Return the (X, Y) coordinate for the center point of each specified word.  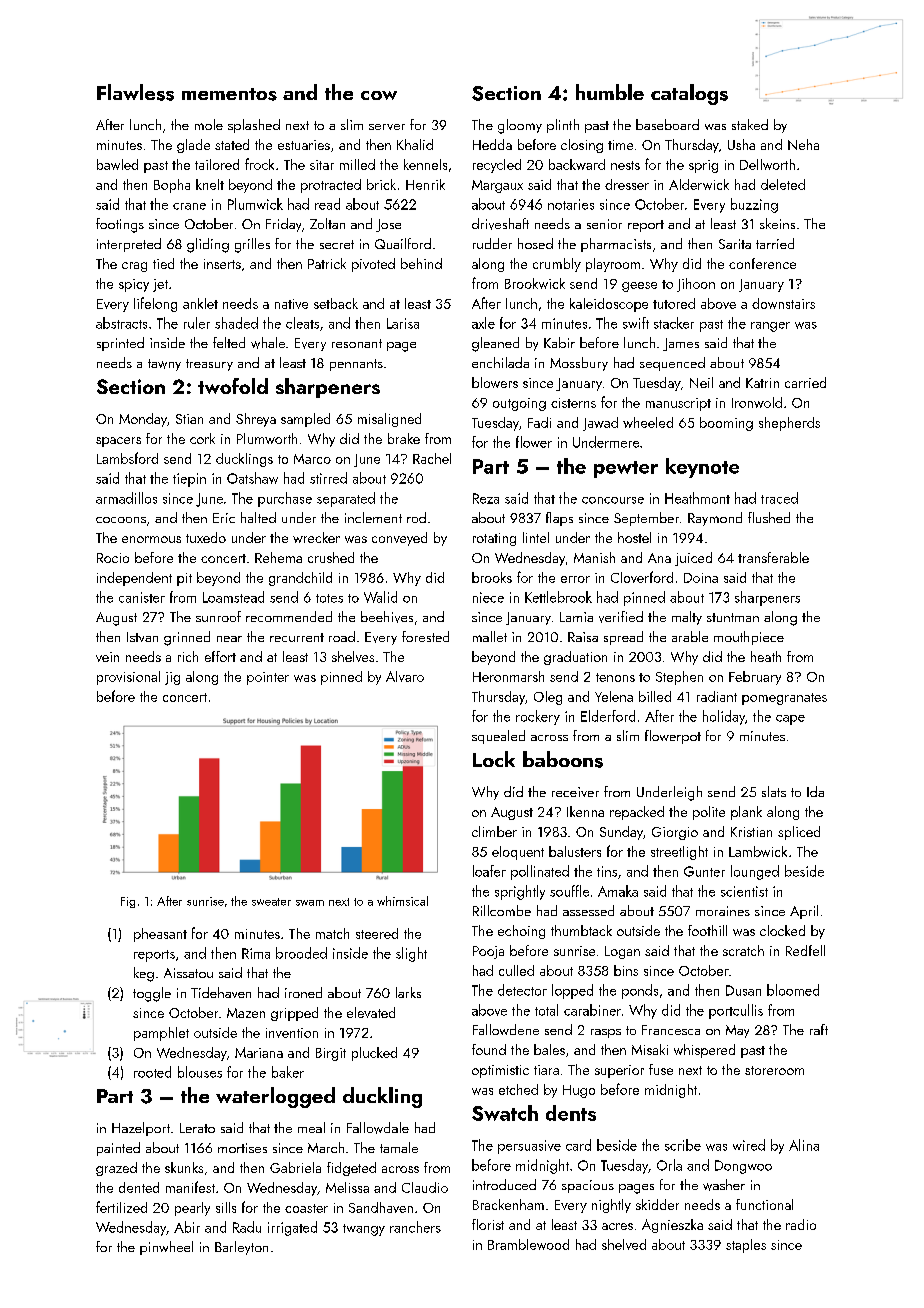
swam (310, 903)
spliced (799, 833)
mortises (242, 1148)
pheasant (160, 935)
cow (379, 95)
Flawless (135, 92)
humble (610, 92)
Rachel (432, 458)
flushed (769, 517)
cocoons (121, 520)
